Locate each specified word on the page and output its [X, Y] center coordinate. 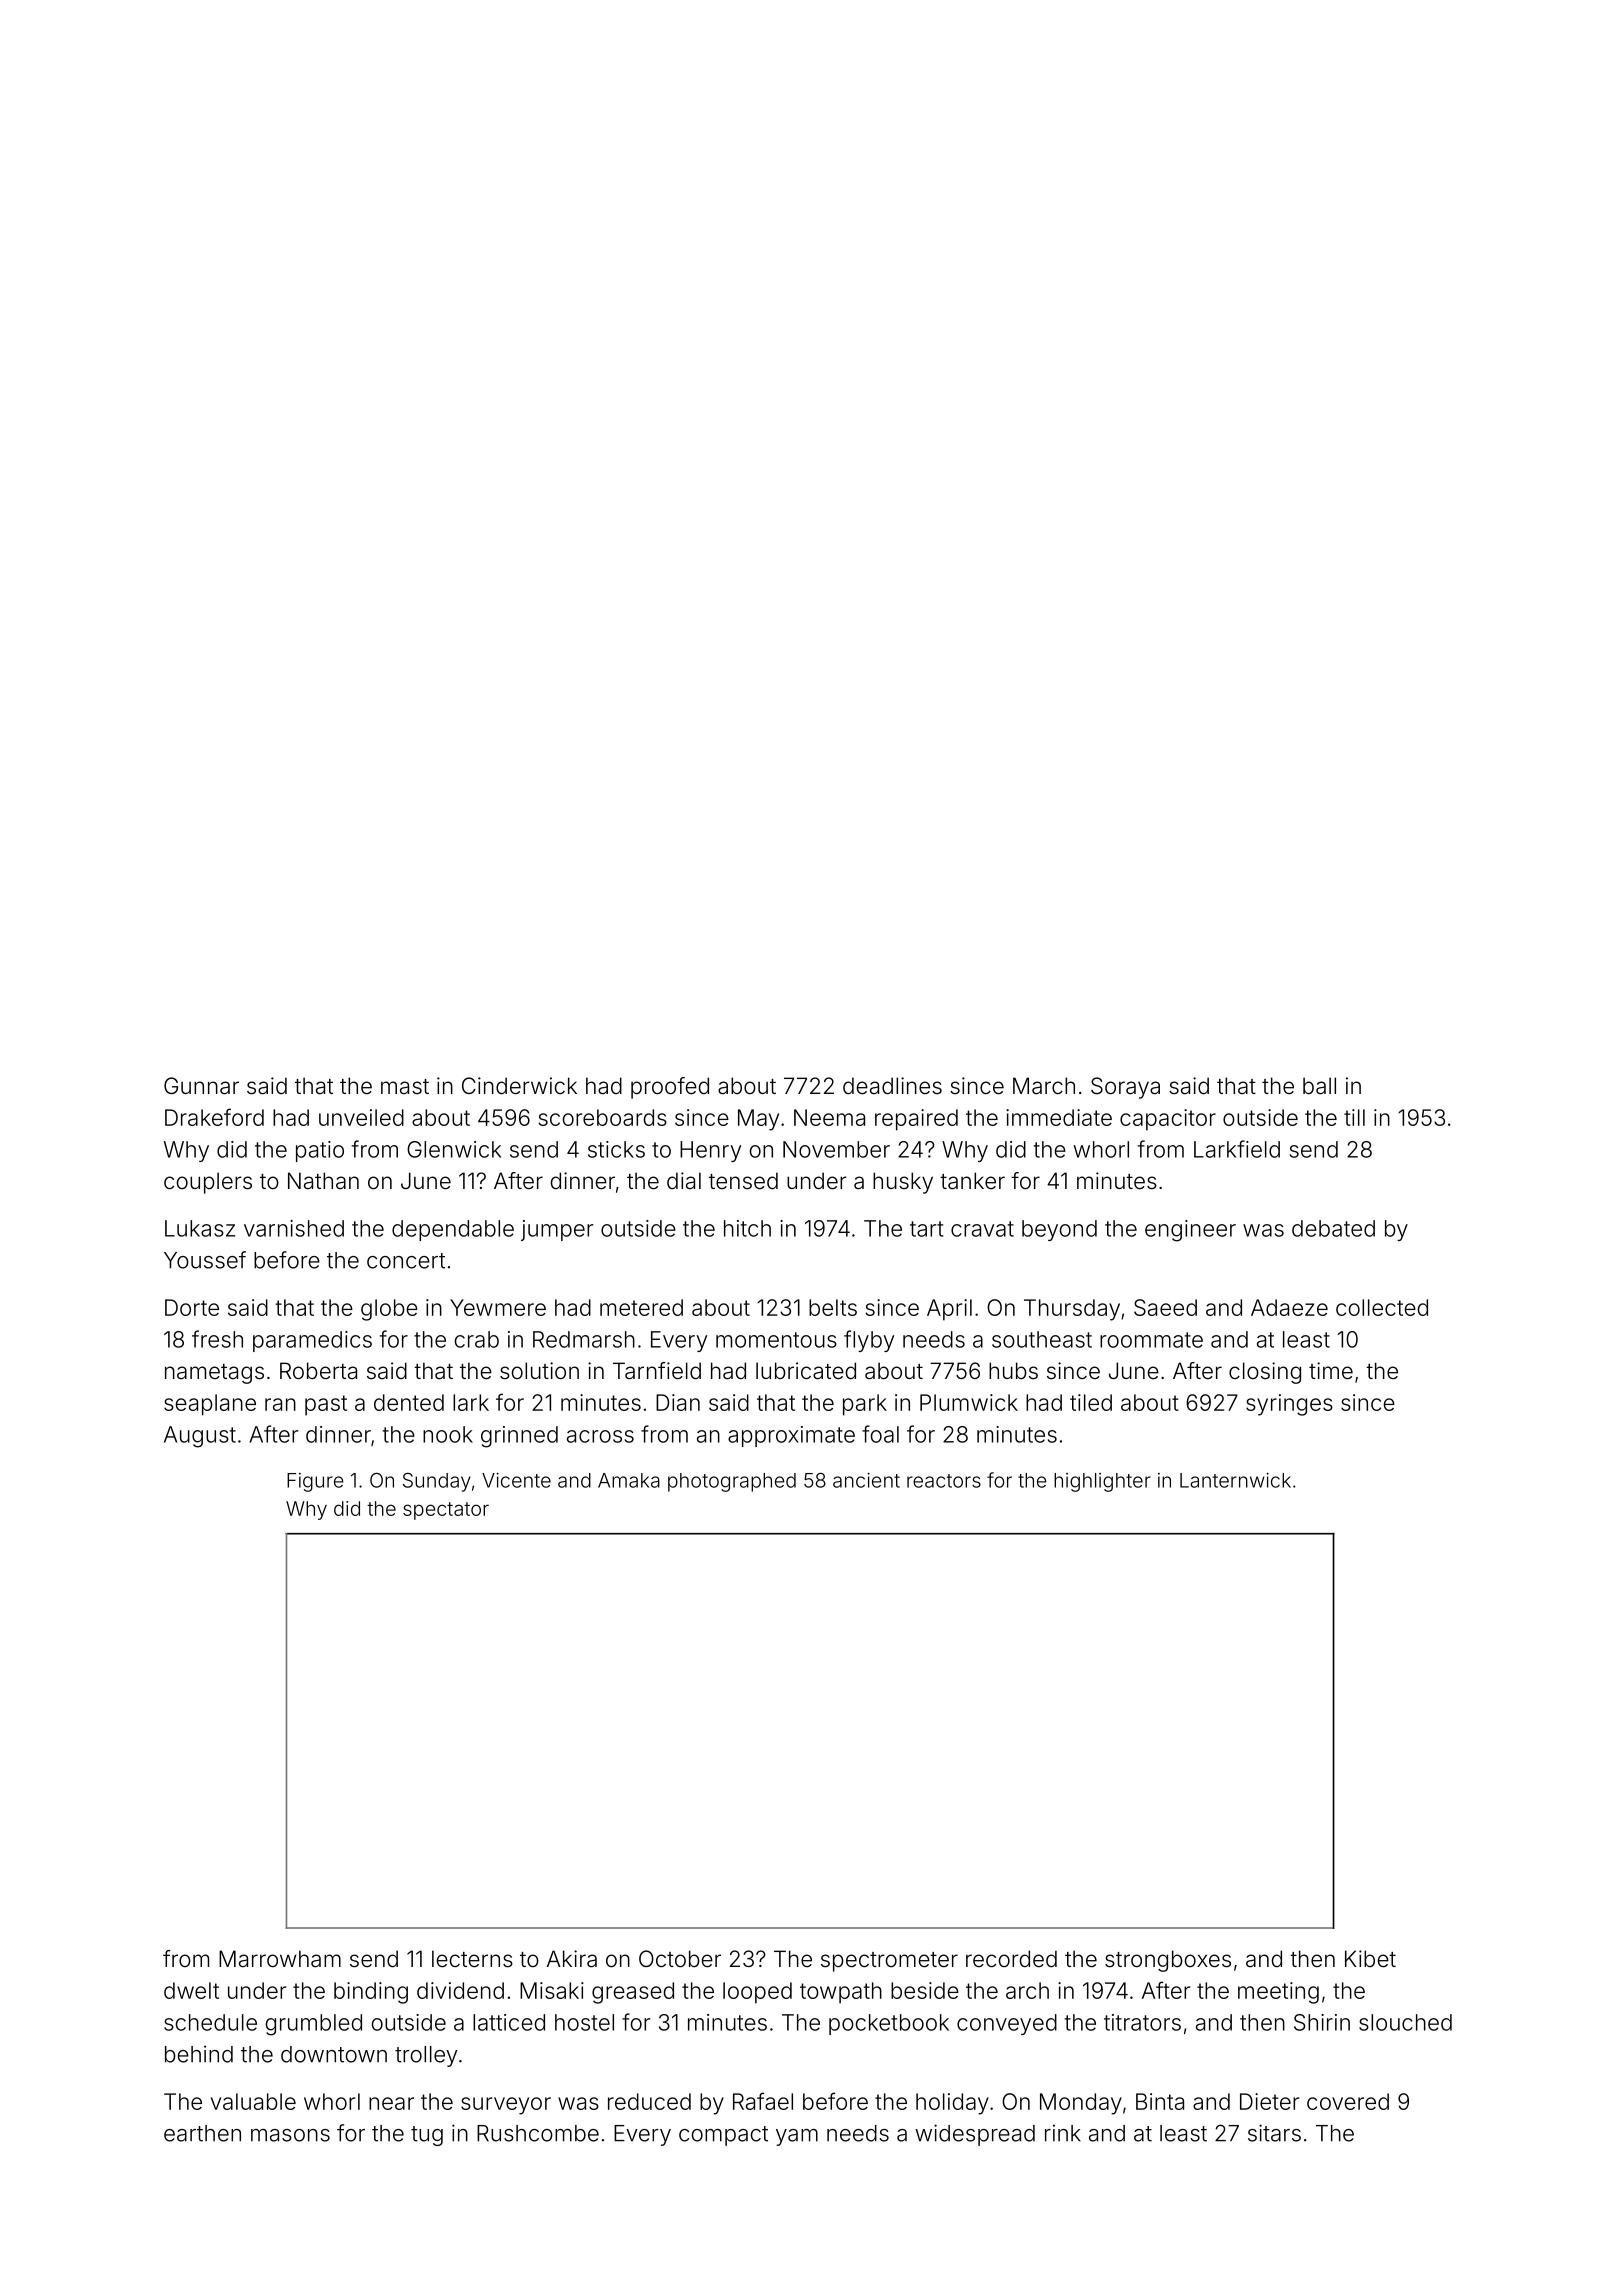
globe [389, 1310]
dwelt [191, 1990]
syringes [1289, 1405]
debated [1333, 1228]
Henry [710, 1151]
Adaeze [1289, 1307]
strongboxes [1168, 1961]
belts [833, 1307]
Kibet [1370, 1959]
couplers [208, 1183]
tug [427, 2136]
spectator [446, 1511]
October [680, 1959]
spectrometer [889, 1962]
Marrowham [280, 1959]
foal [880, 1434]
